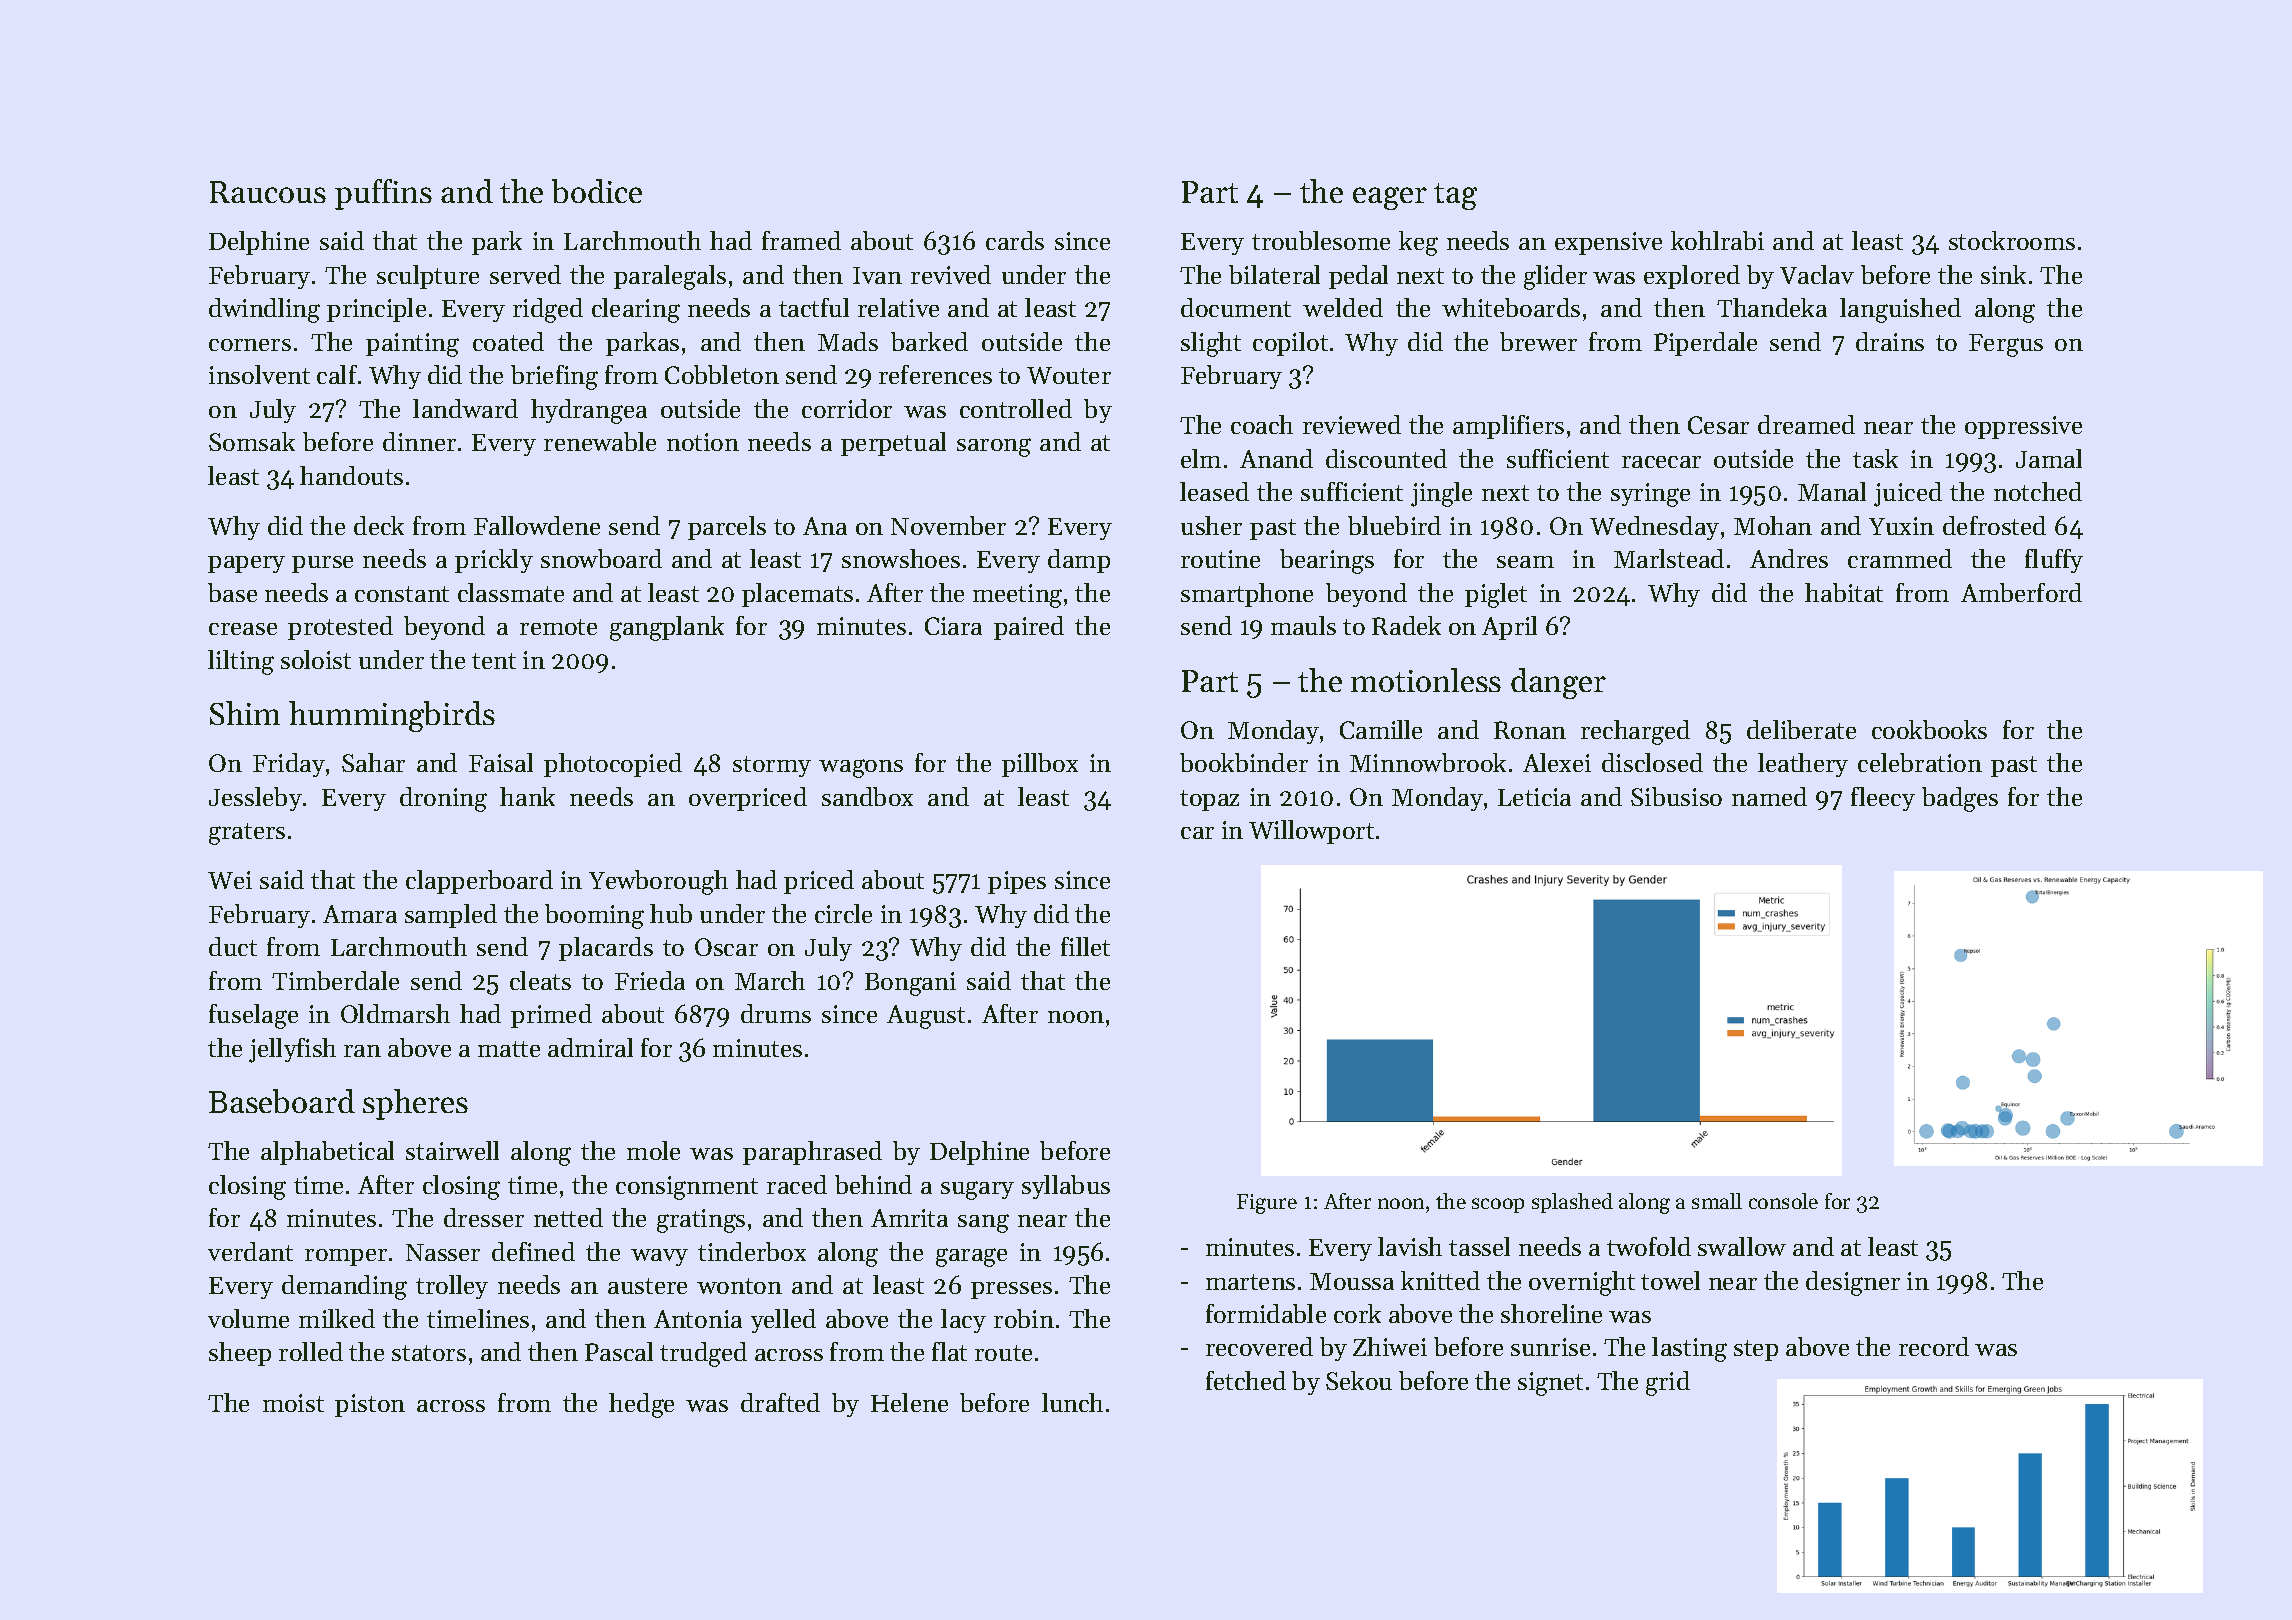 The height and width of the page is (1620, 2292). Describe the element at coordinates (1558, 683) in the page. I see `danger` at that location.
